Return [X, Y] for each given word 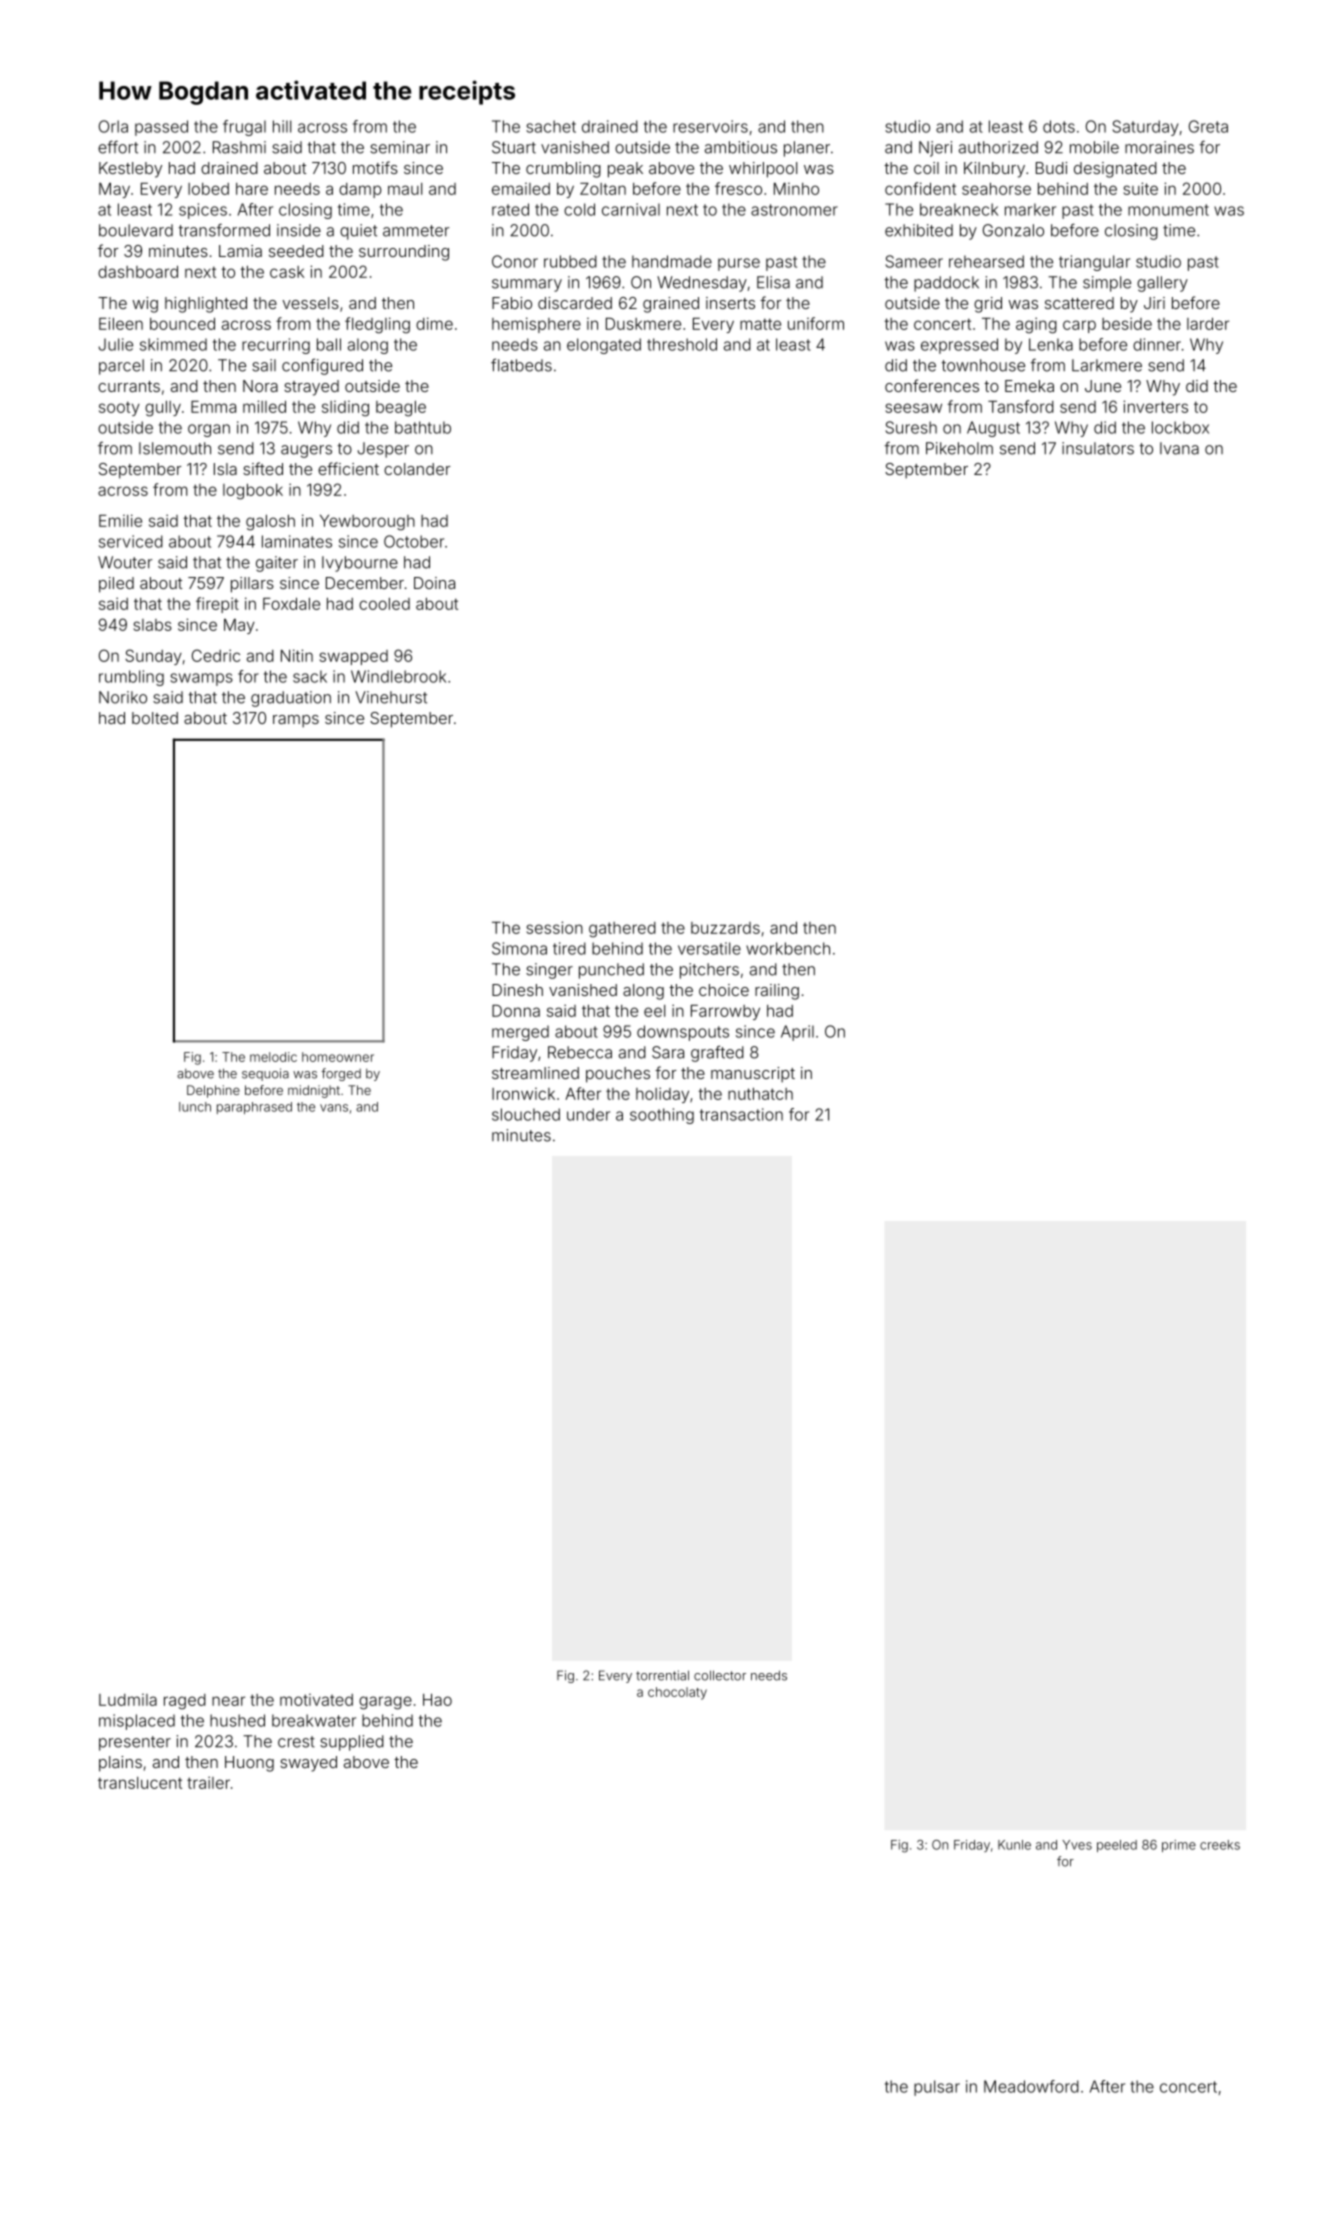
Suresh [911, 427]
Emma [213, 407]
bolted [155, 718]
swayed [308, 1764]
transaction [741, 1114]
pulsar [937, 2088]
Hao [437, 1700]
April [797, 1033]
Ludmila [128, 1700]
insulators [1098, 448]
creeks [1220, 1845]
